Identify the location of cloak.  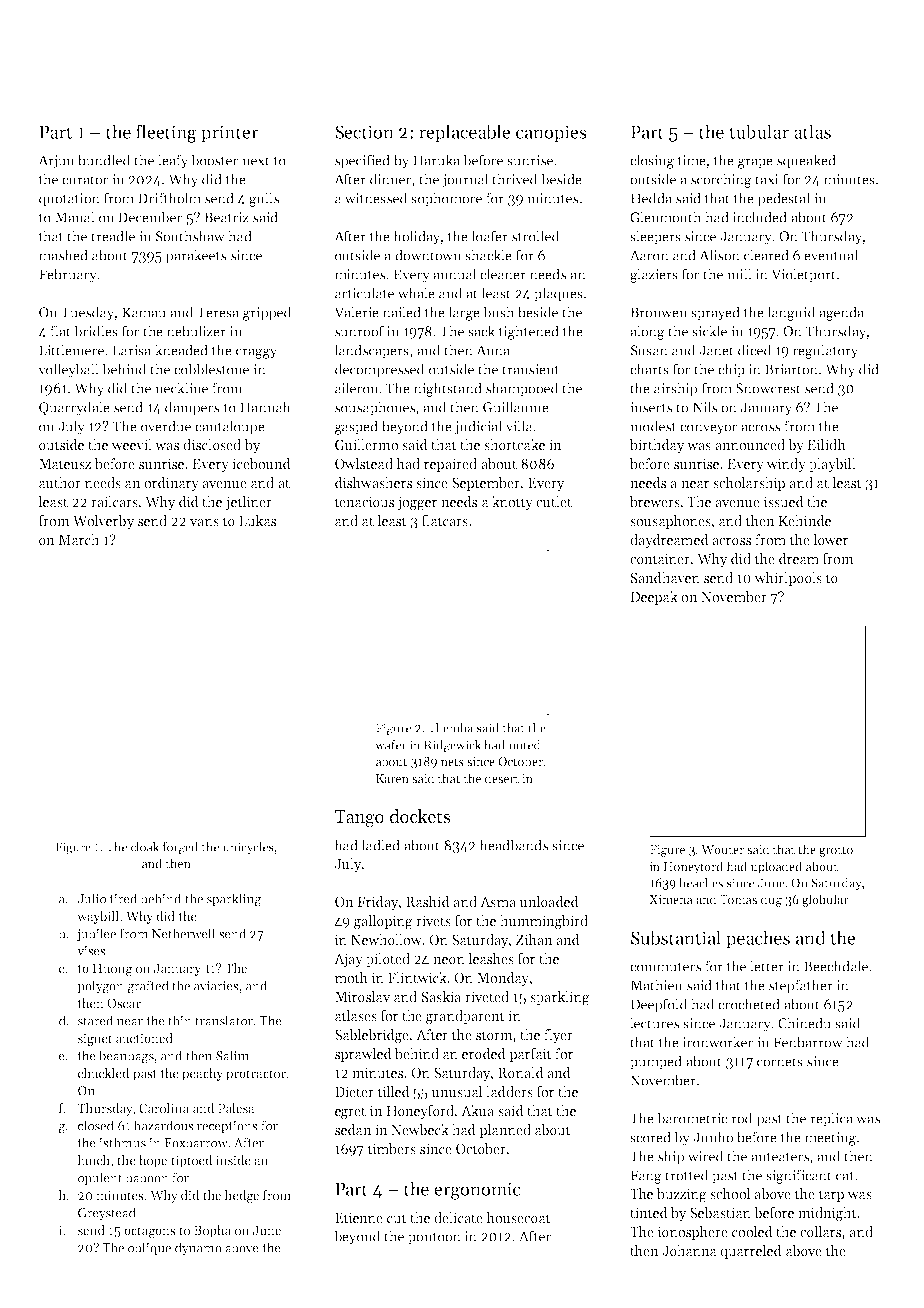
(145, 847).
